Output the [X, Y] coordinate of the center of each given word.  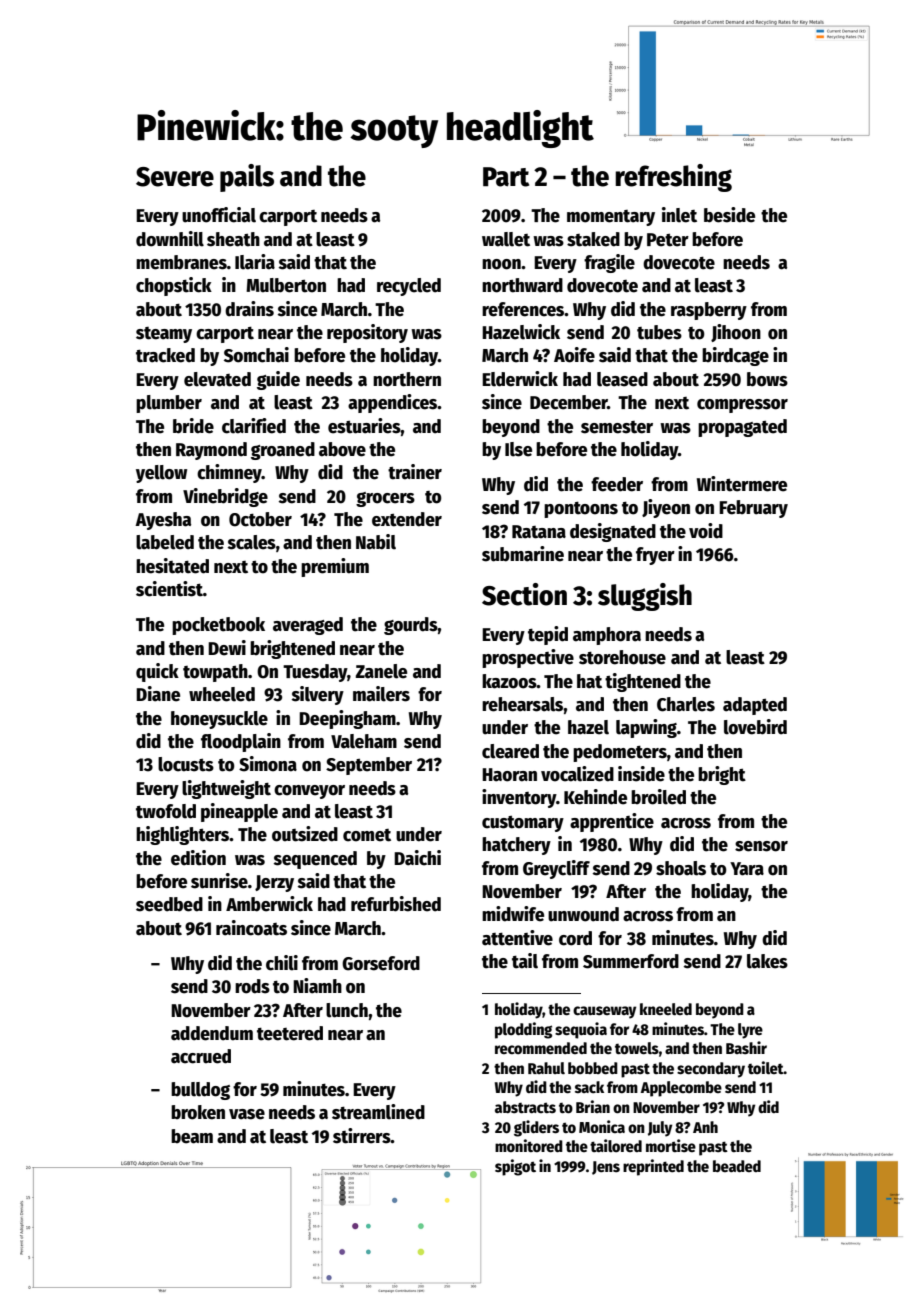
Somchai [256, 355]
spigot [515, 1167]
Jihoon [736, 333]
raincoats [251, 928]
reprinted [653, 1167]
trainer [415, 472]
